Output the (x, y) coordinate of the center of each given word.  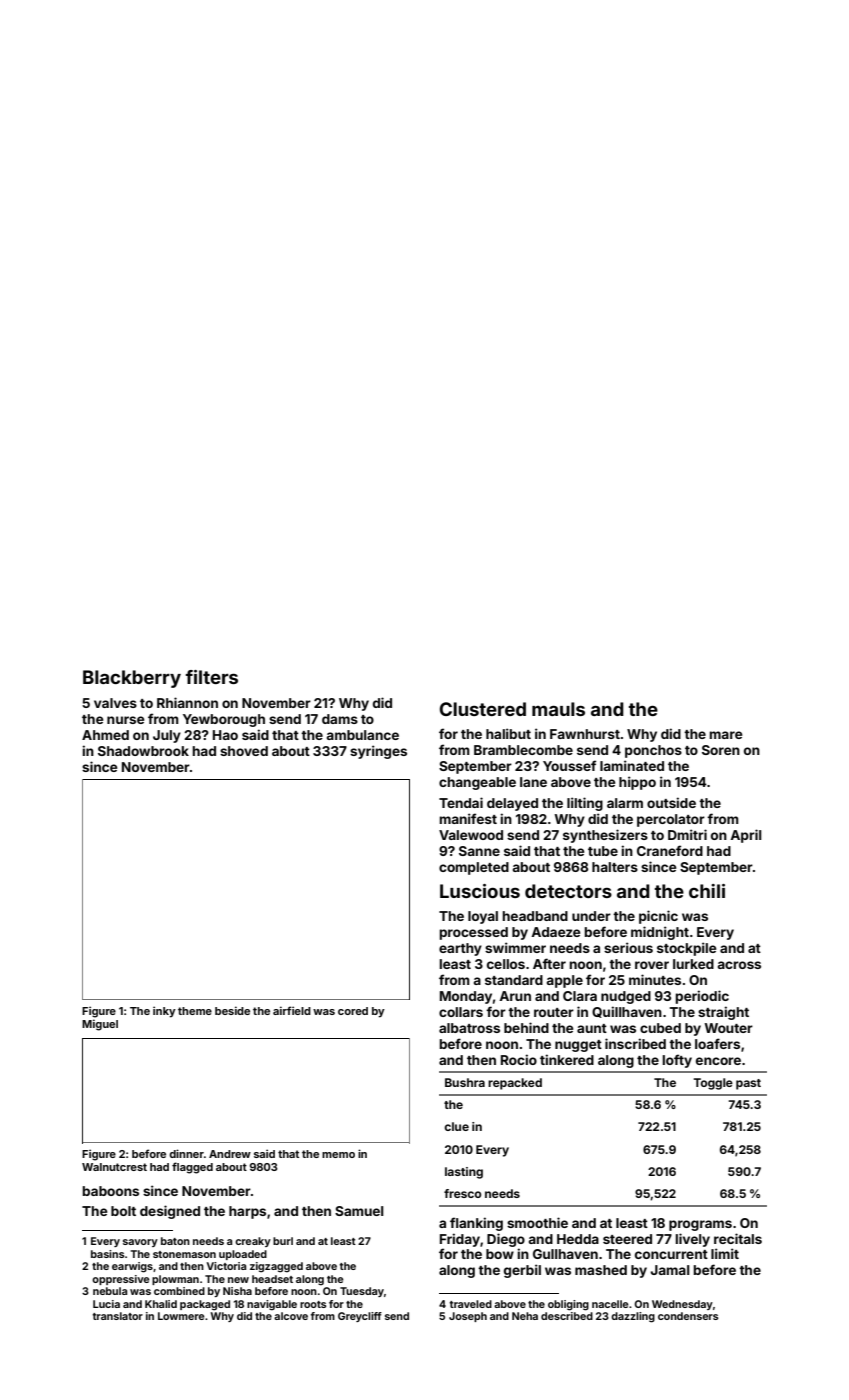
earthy (460, 949)
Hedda (578, 1239)
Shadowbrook (143, 751)
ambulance (362, 735)
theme (195, 1011)
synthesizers (605, 836)
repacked (515, 1084)
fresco (462, 1193)
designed (170, 1212)
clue (456, 1126)
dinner (186, 1153)
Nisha (237, 1291)
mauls (558, 709)
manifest (468, 818)
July (167, 736)
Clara (580, 996)
